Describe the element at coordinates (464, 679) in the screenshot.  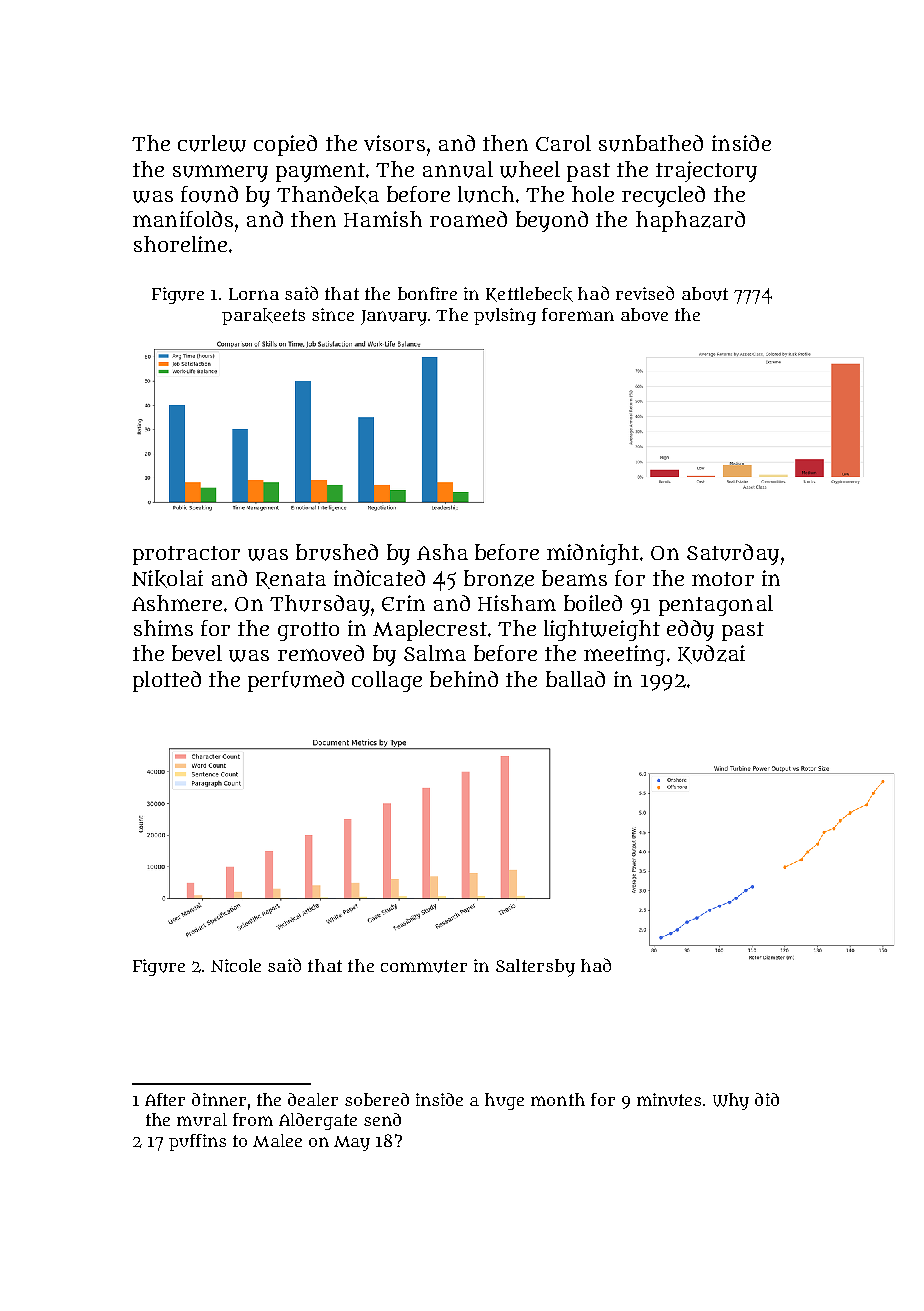
I see `behind` at that location.
